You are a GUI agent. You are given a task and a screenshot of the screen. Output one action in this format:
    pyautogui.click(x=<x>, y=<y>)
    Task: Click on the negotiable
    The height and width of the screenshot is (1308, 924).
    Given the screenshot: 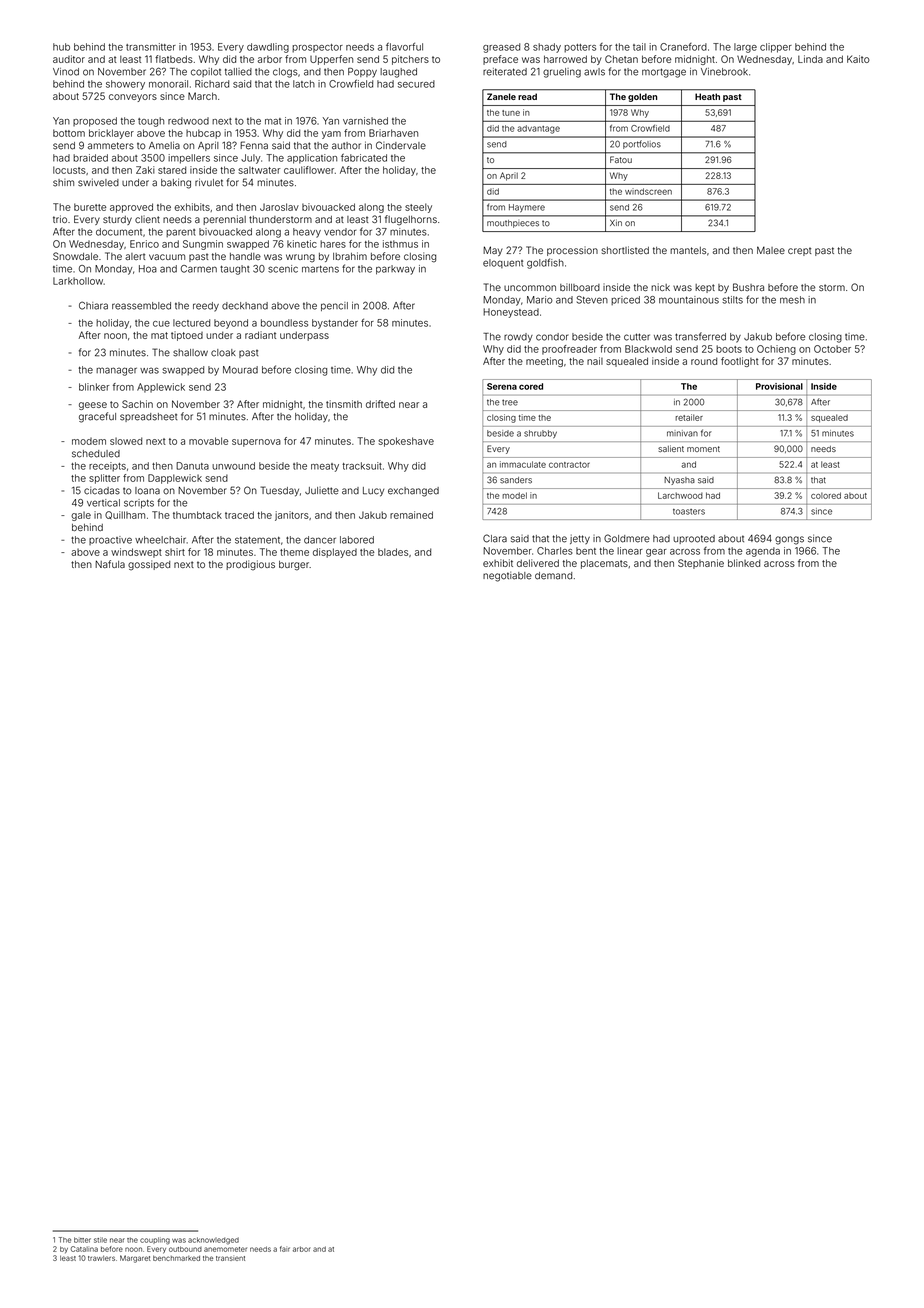 What is the action you would take?
    pyautogui.click(x=507, y=576)
